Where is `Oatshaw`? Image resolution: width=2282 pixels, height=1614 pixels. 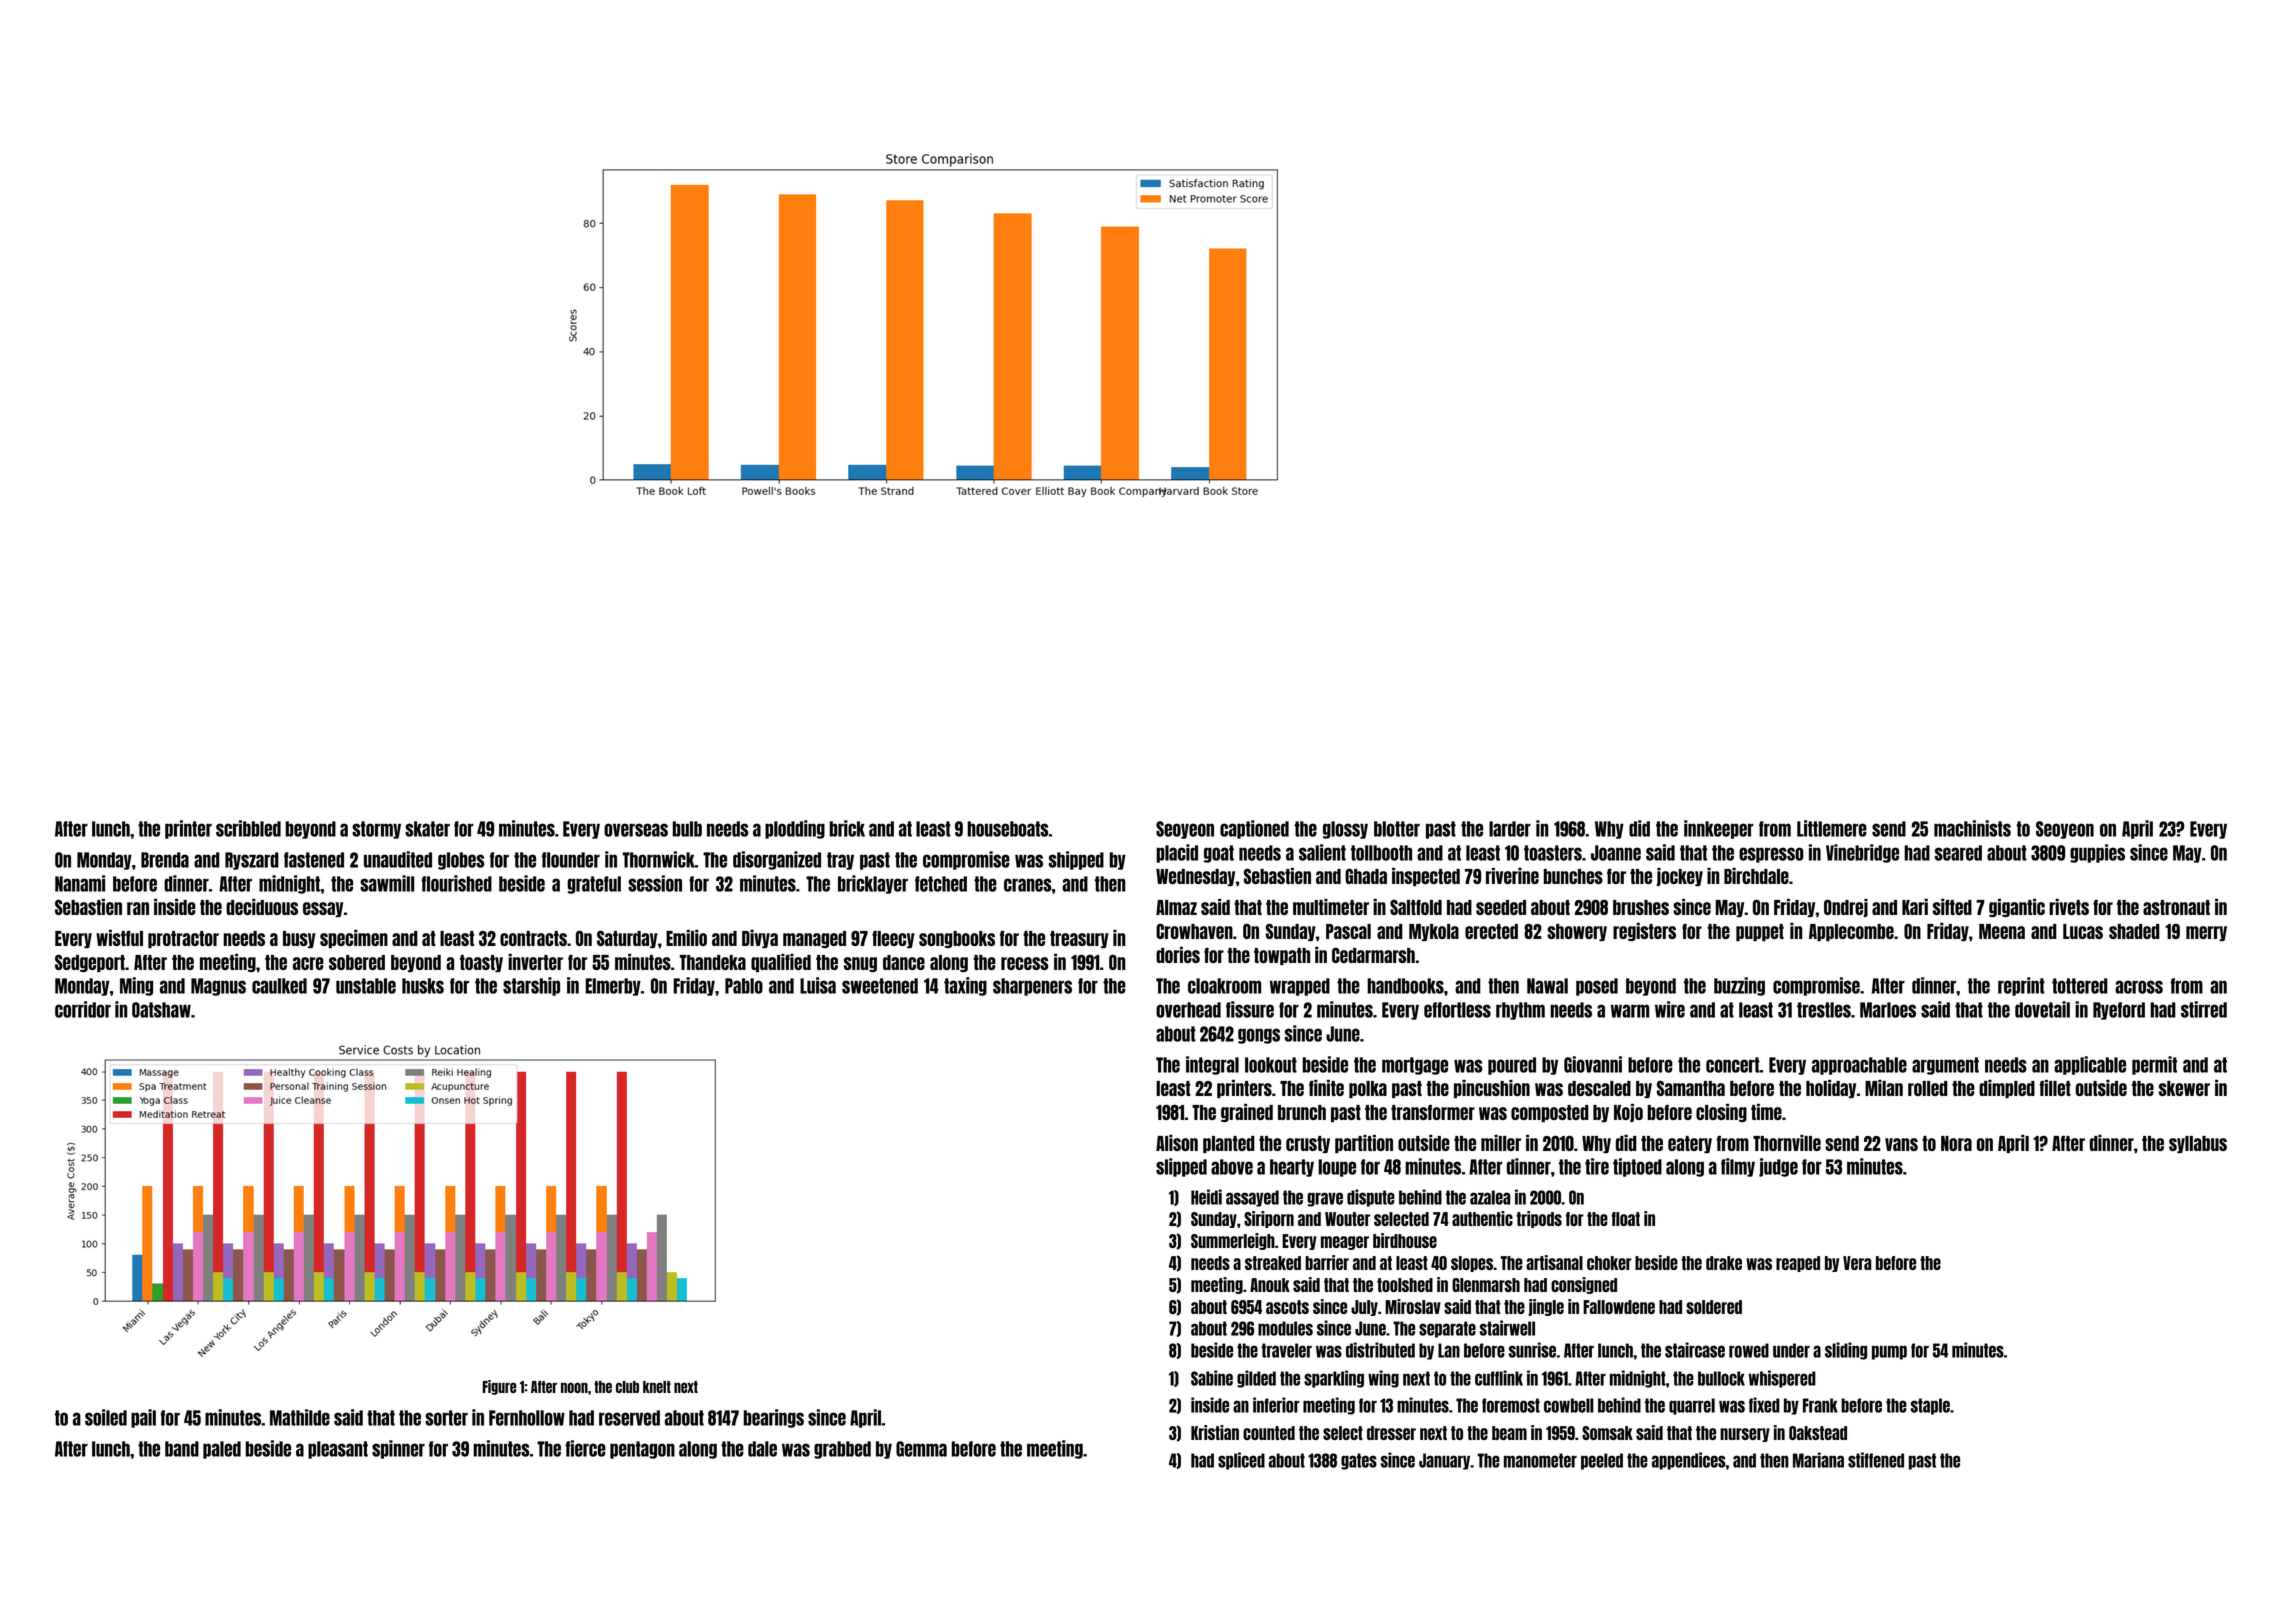 Oatshaw is located at coordinates (161, 1010).
